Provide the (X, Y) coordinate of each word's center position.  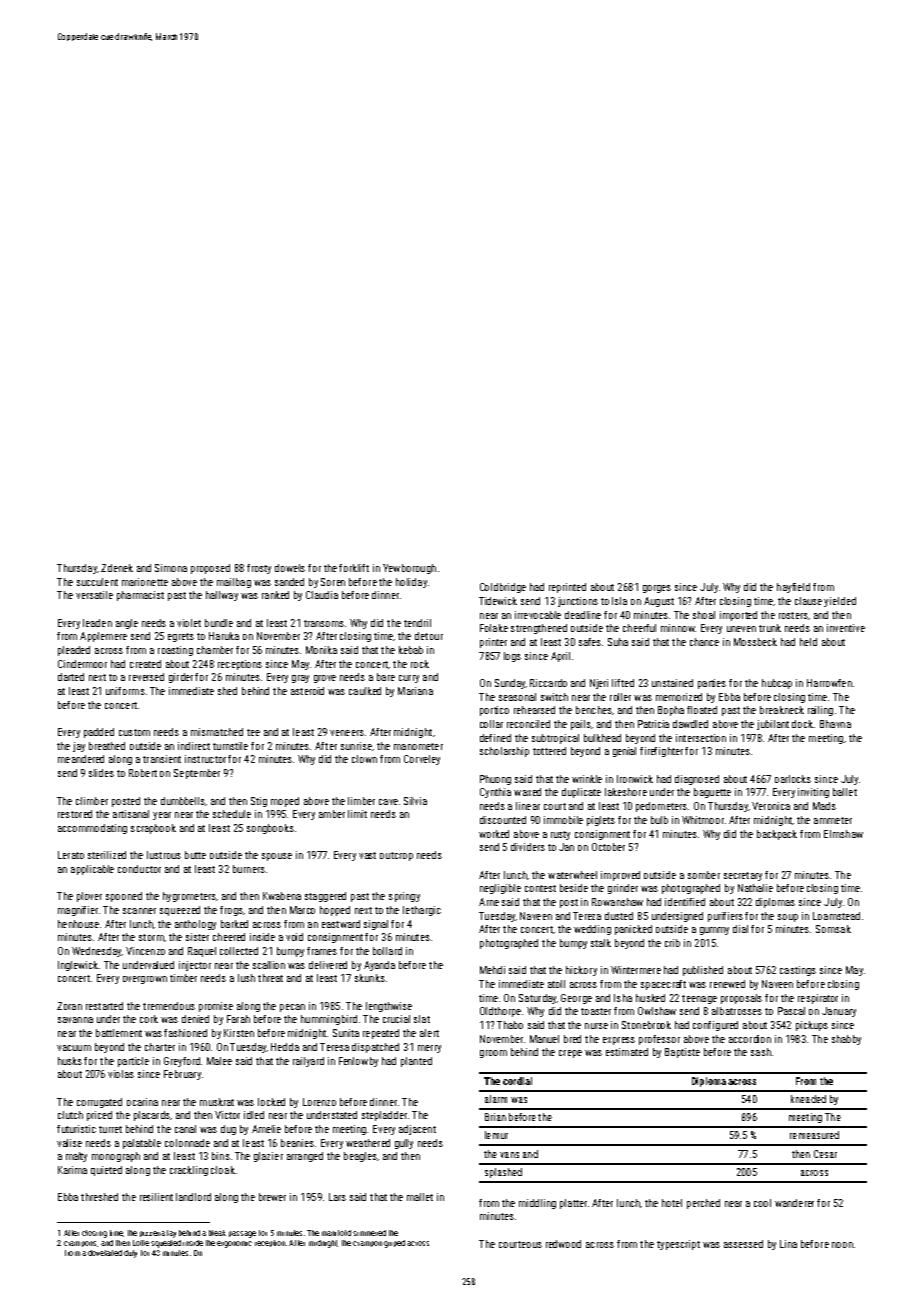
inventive (846, 628)
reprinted (567, 588)
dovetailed (105, 1253)
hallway (222, 596)
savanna (75, 1020)
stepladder (384, 1116)
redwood (563, 1244)
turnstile (230, 746)
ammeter (833, 820)
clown (364, 759)
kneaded (808, 1099)
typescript (678, 1245)
